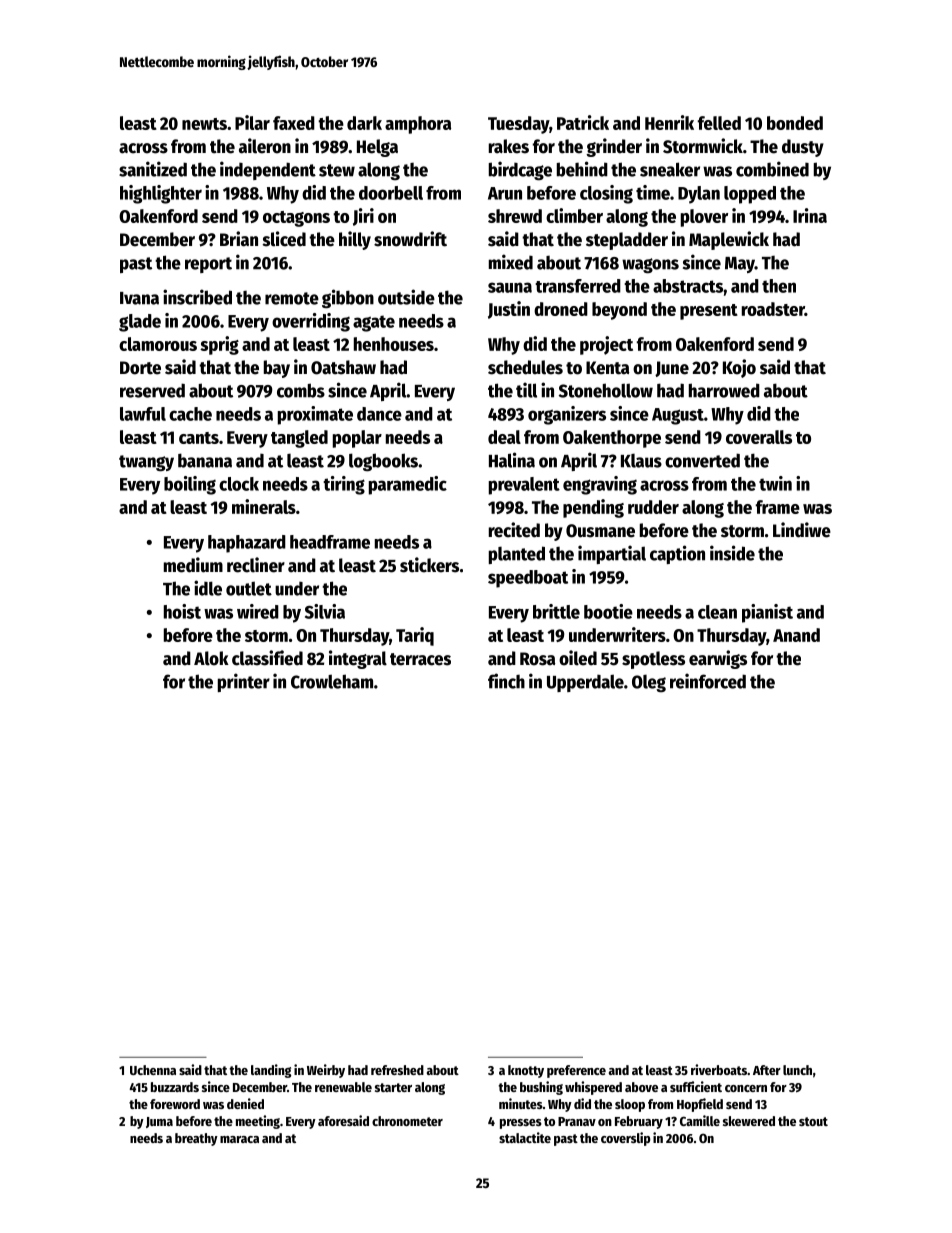 This screenshot has width=952, height=1233. What do you see at coordinates (199, 438) in the screenshot?
I see `cants` at bounding box center [199, 438].
